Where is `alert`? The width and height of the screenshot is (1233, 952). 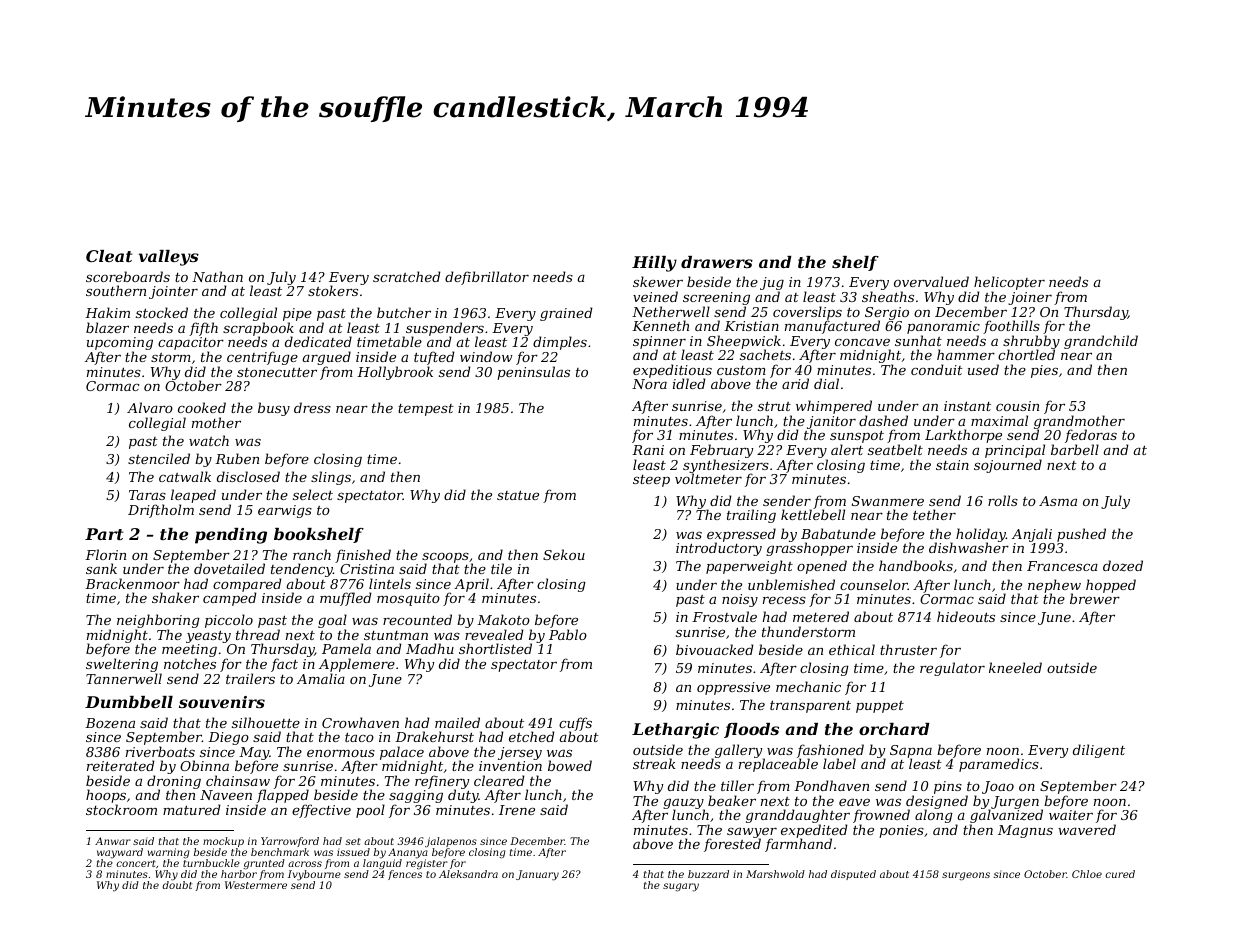
alert is located at coordinates (847, 449).
